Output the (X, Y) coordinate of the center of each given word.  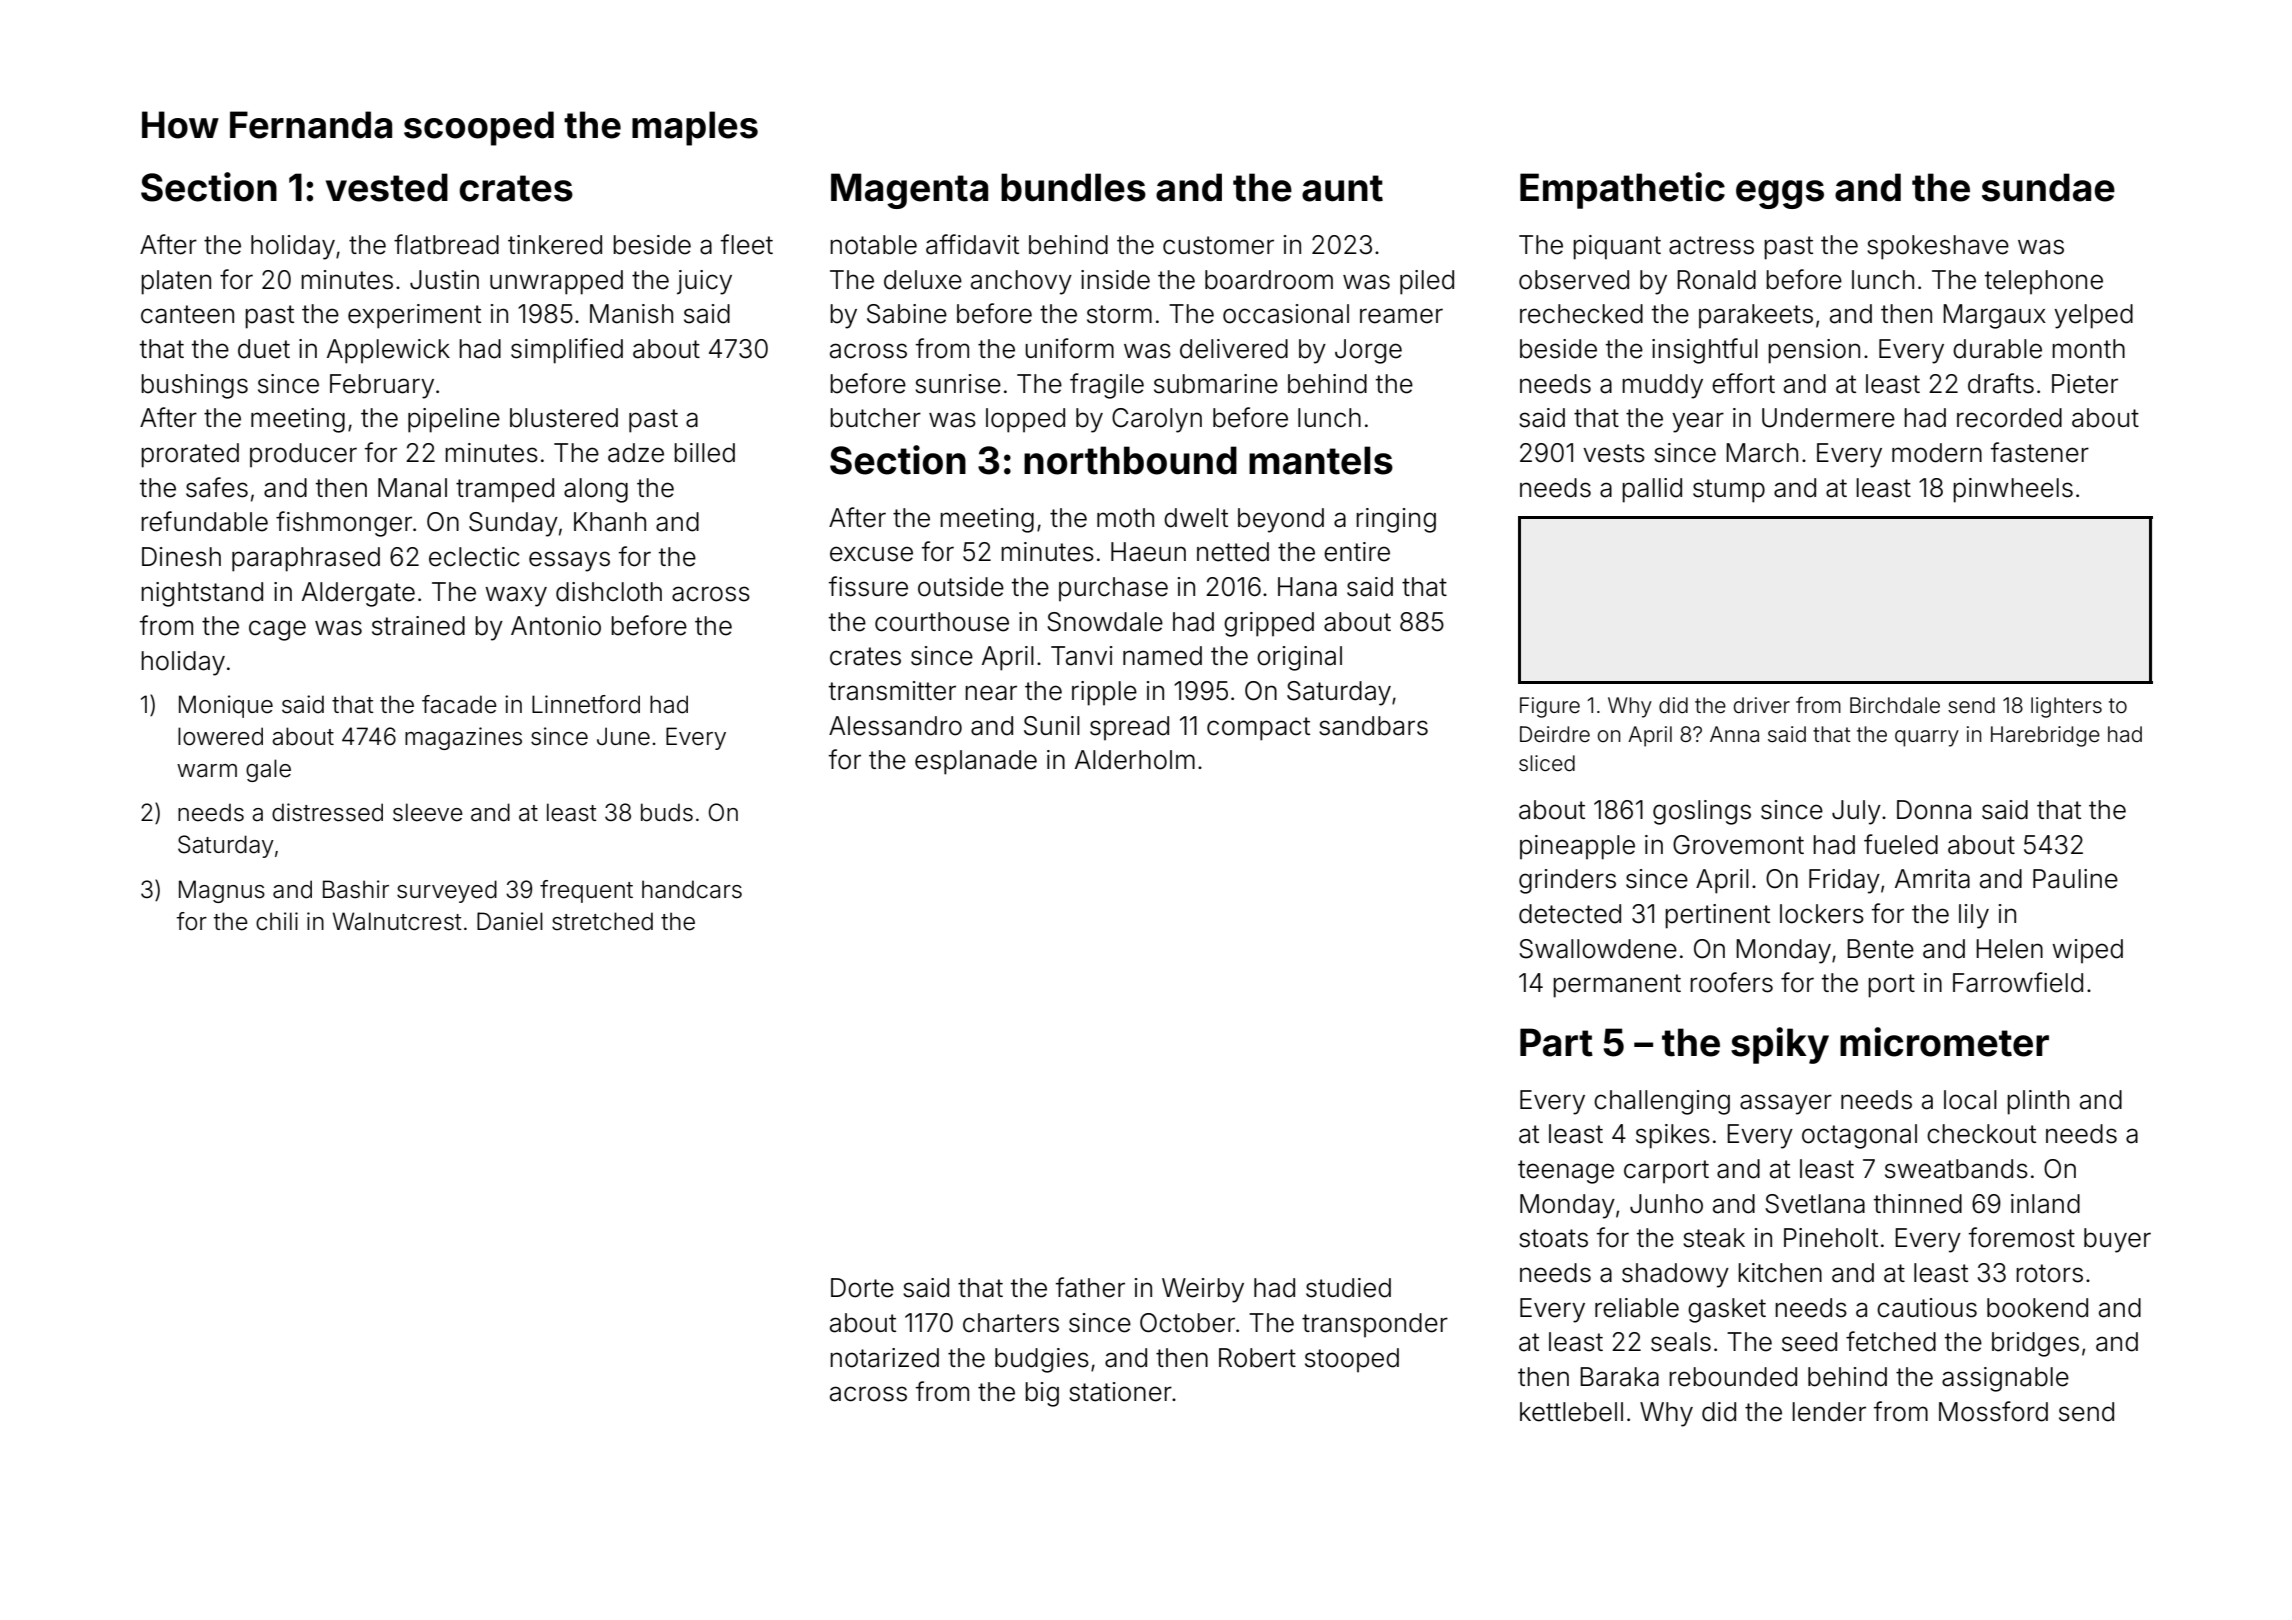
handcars (692, 889)
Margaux (1994, 316)
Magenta (909, 191)
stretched (602, 921)
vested (387, 187)
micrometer (1944, 1042)
